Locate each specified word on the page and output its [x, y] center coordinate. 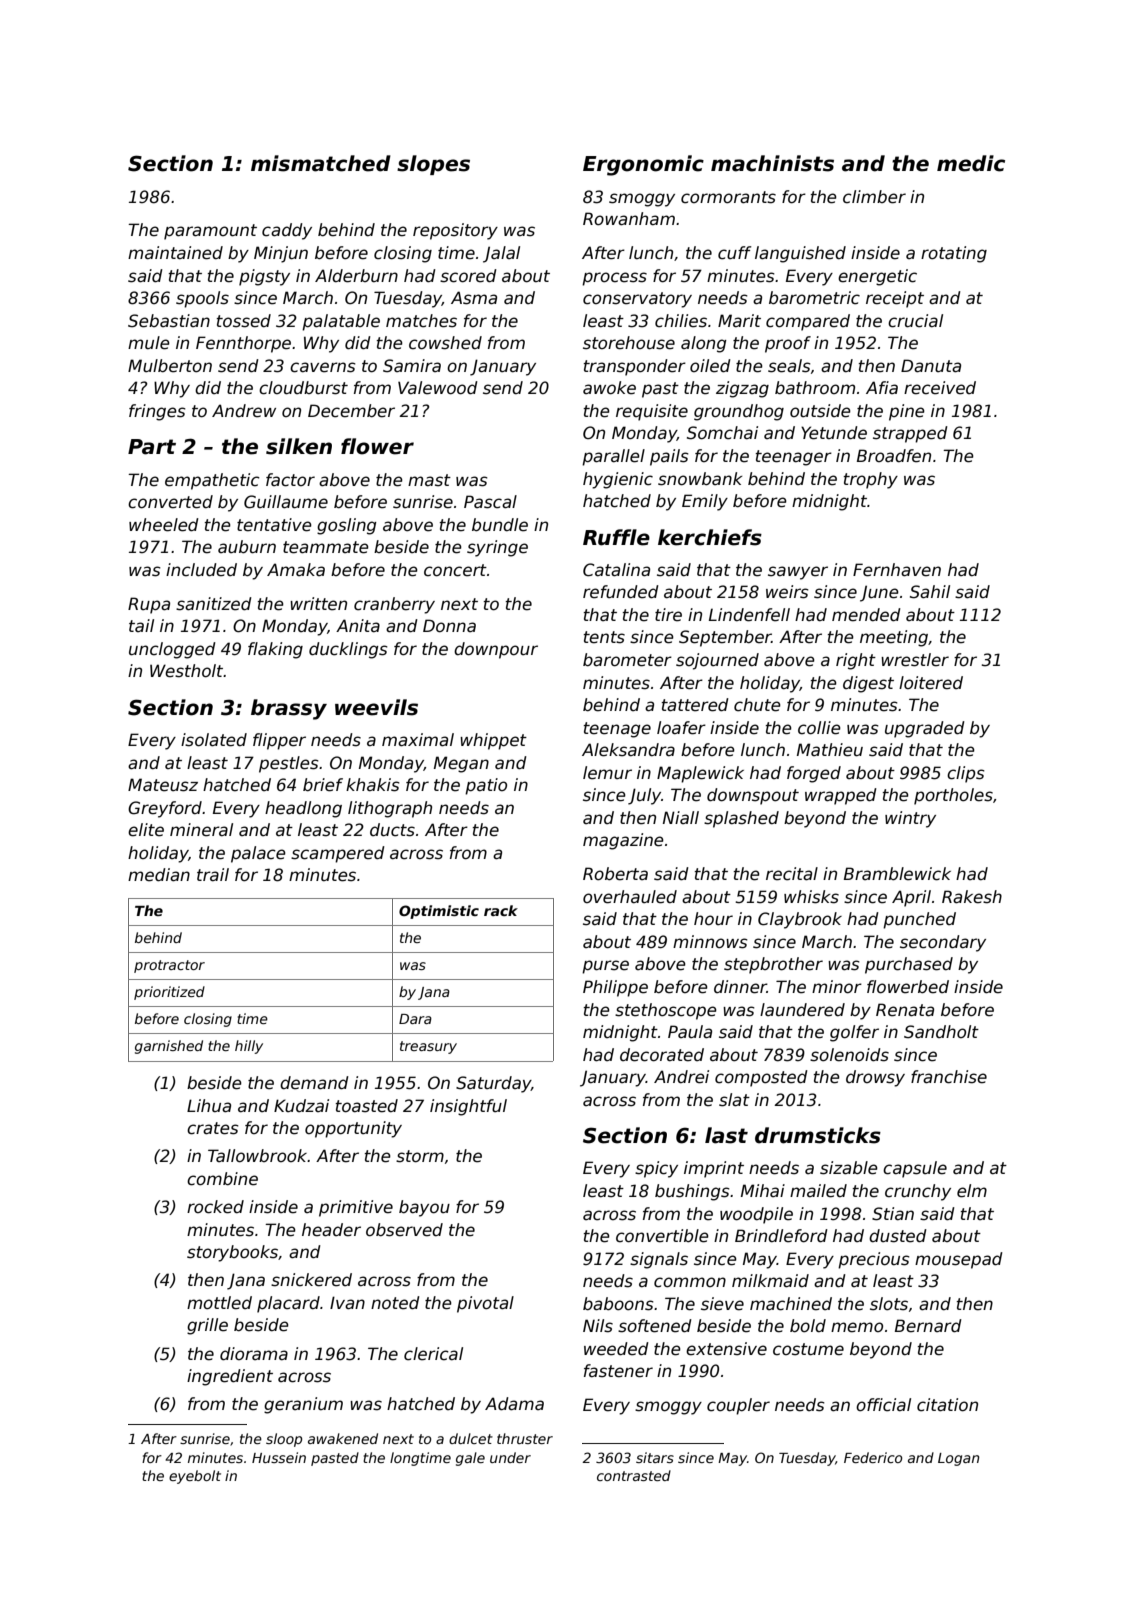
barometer [627, 660]
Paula [690, 1032]
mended [866, 615]
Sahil [930, 592]
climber [874, 197]
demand [314, 1083]
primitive [356, 1208]
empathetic [212, 481]
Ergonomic [643, 165]
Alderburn [356, 276]
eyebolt [195, 1477]
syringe [497, 548]
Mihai [763, 1190]
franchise [949, 1077]
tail [141, 625]
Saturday [493, 1084]
